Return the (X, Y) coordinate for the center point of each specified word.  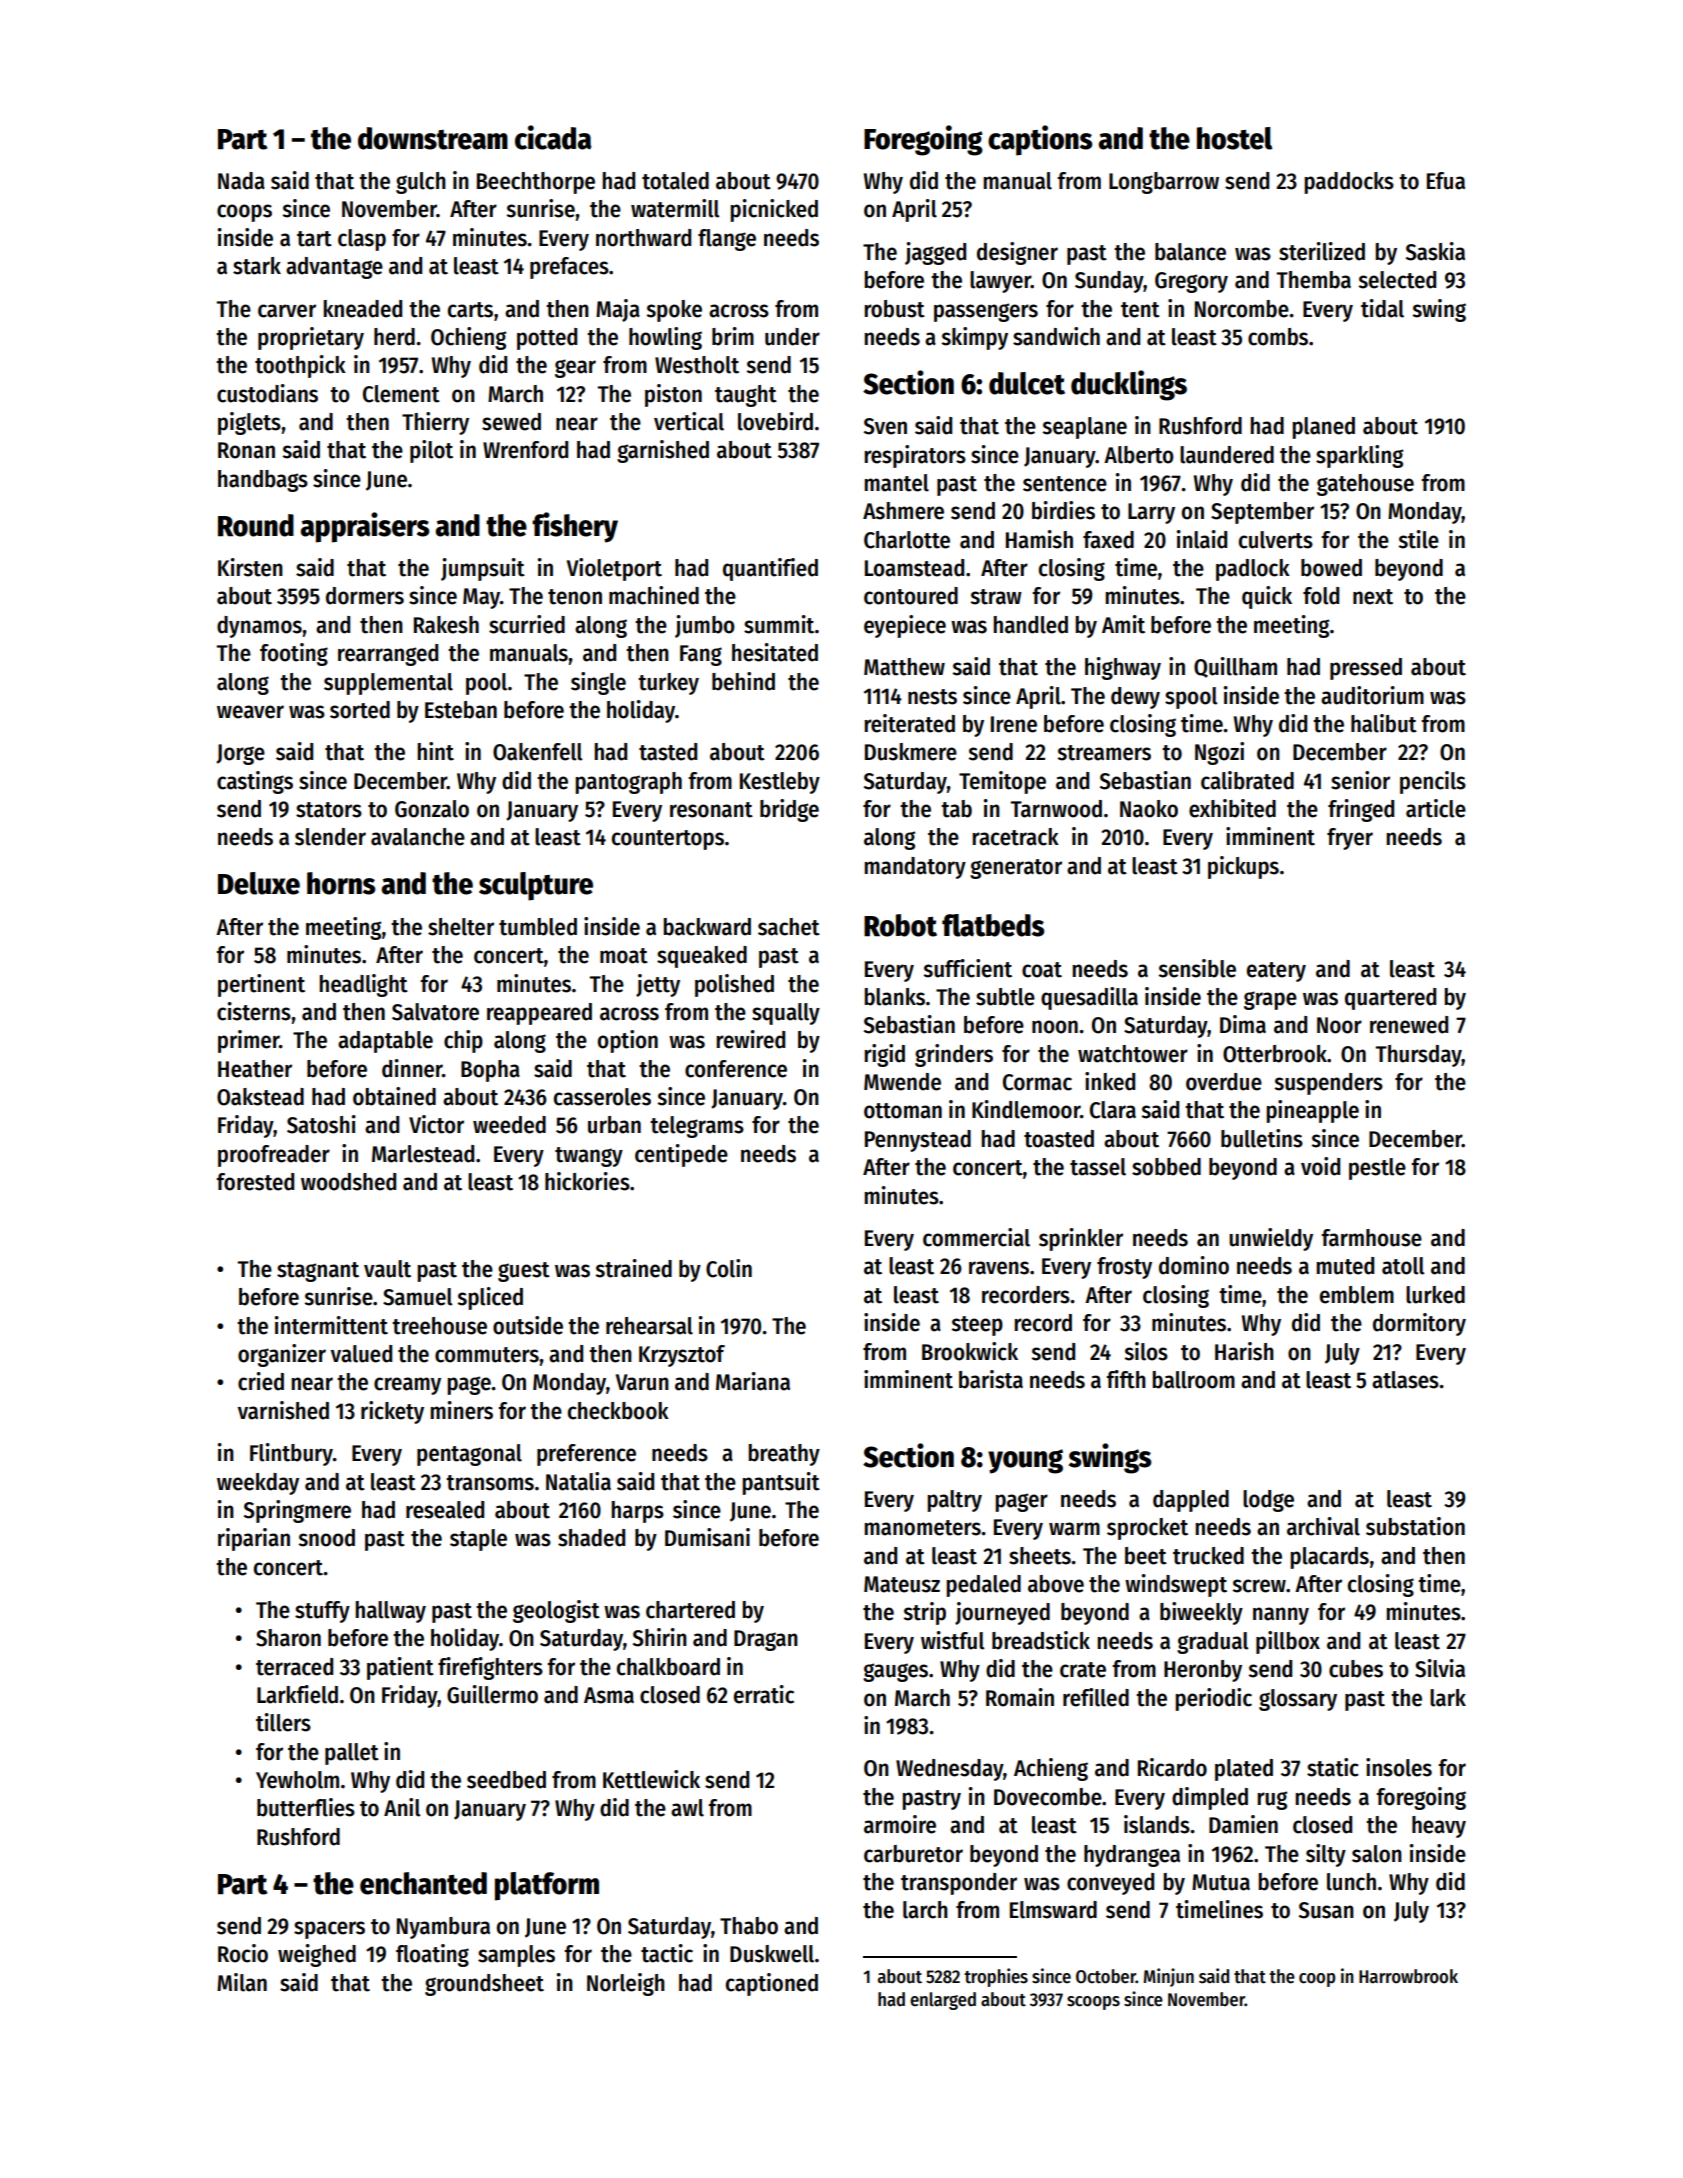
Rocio (243, 1953)
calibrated (1247, 780)
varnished (283, 1410)
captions (1040, 140)
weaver (250, 712)
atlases (1405, 1380)
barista (991, 1379)
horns (341, 883)
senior (1360, 780)
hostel (1234, 138)
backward (707, 927)
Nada (241, 181)
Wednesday (949, 1770)
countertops (668, 840)
